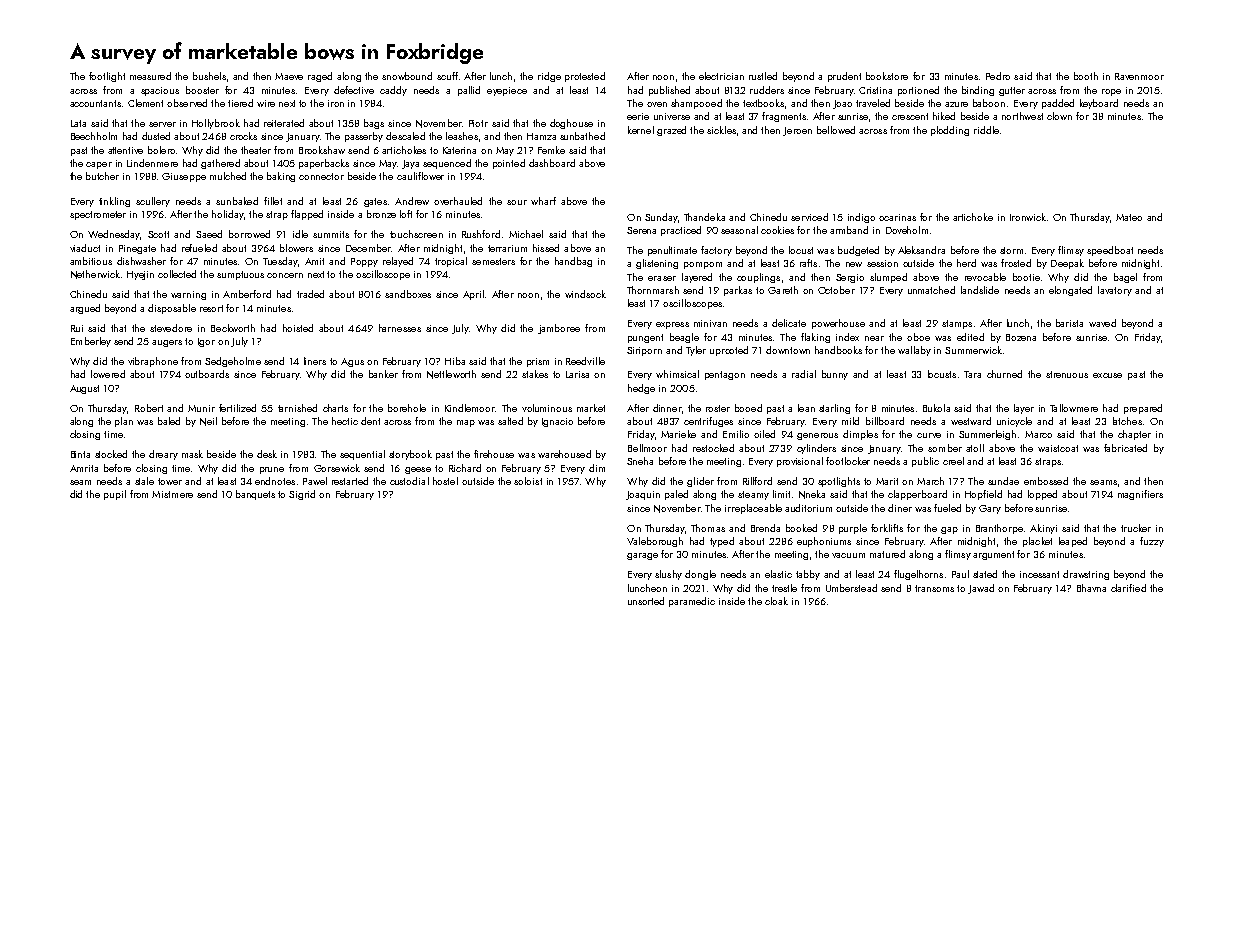 This image has width=1233, height=952. I want to click on map, so click(466, 423).
